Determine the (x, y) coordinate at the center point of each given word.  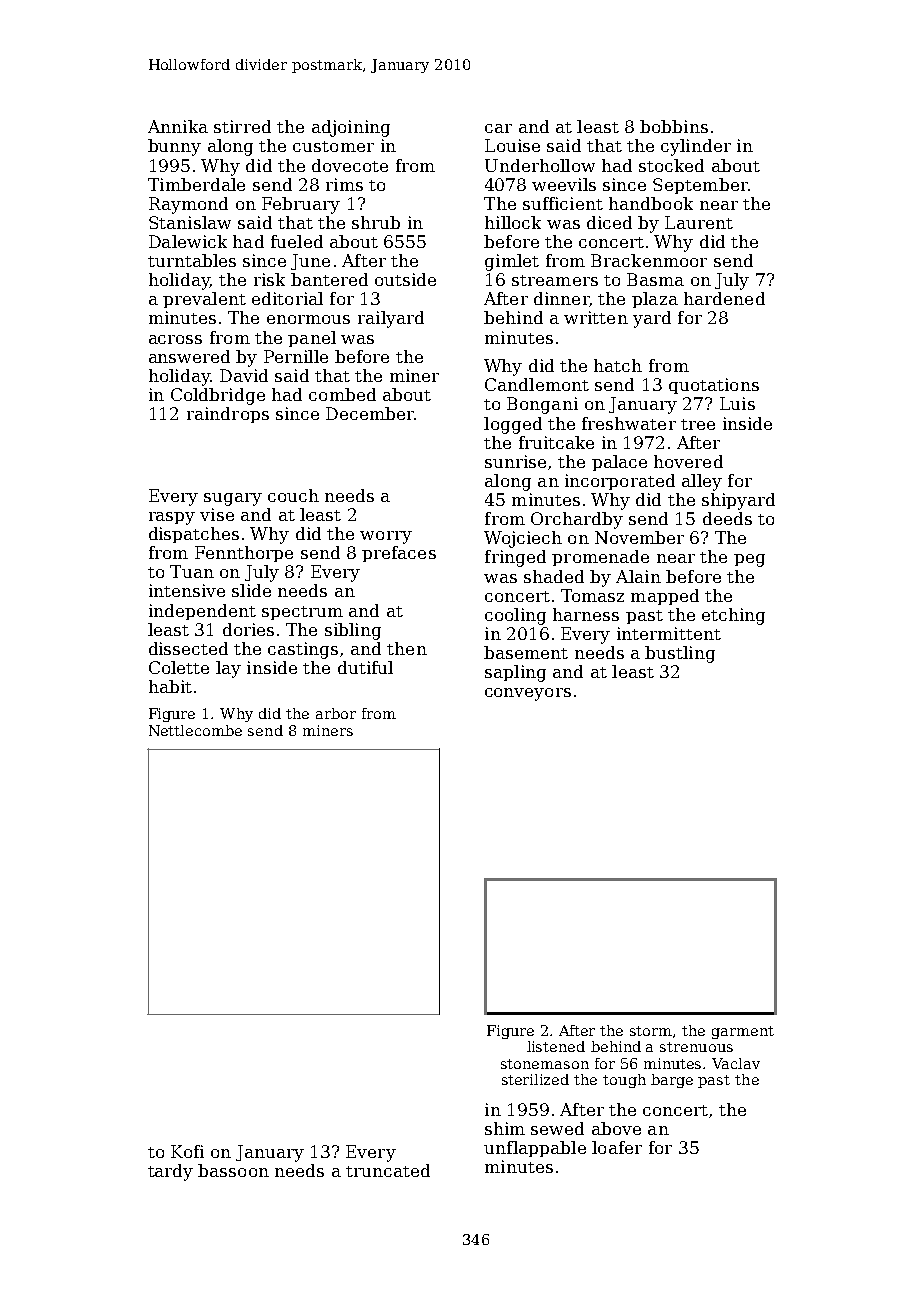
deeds (727, 518)
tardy (170, 1172)
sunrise (515, 461)
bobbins (674, 126)
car (498, 128)
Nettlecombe (195, 730)
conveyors (528, 694)
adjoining (351, 128)
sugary (233, 499)
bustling (680, 654)
